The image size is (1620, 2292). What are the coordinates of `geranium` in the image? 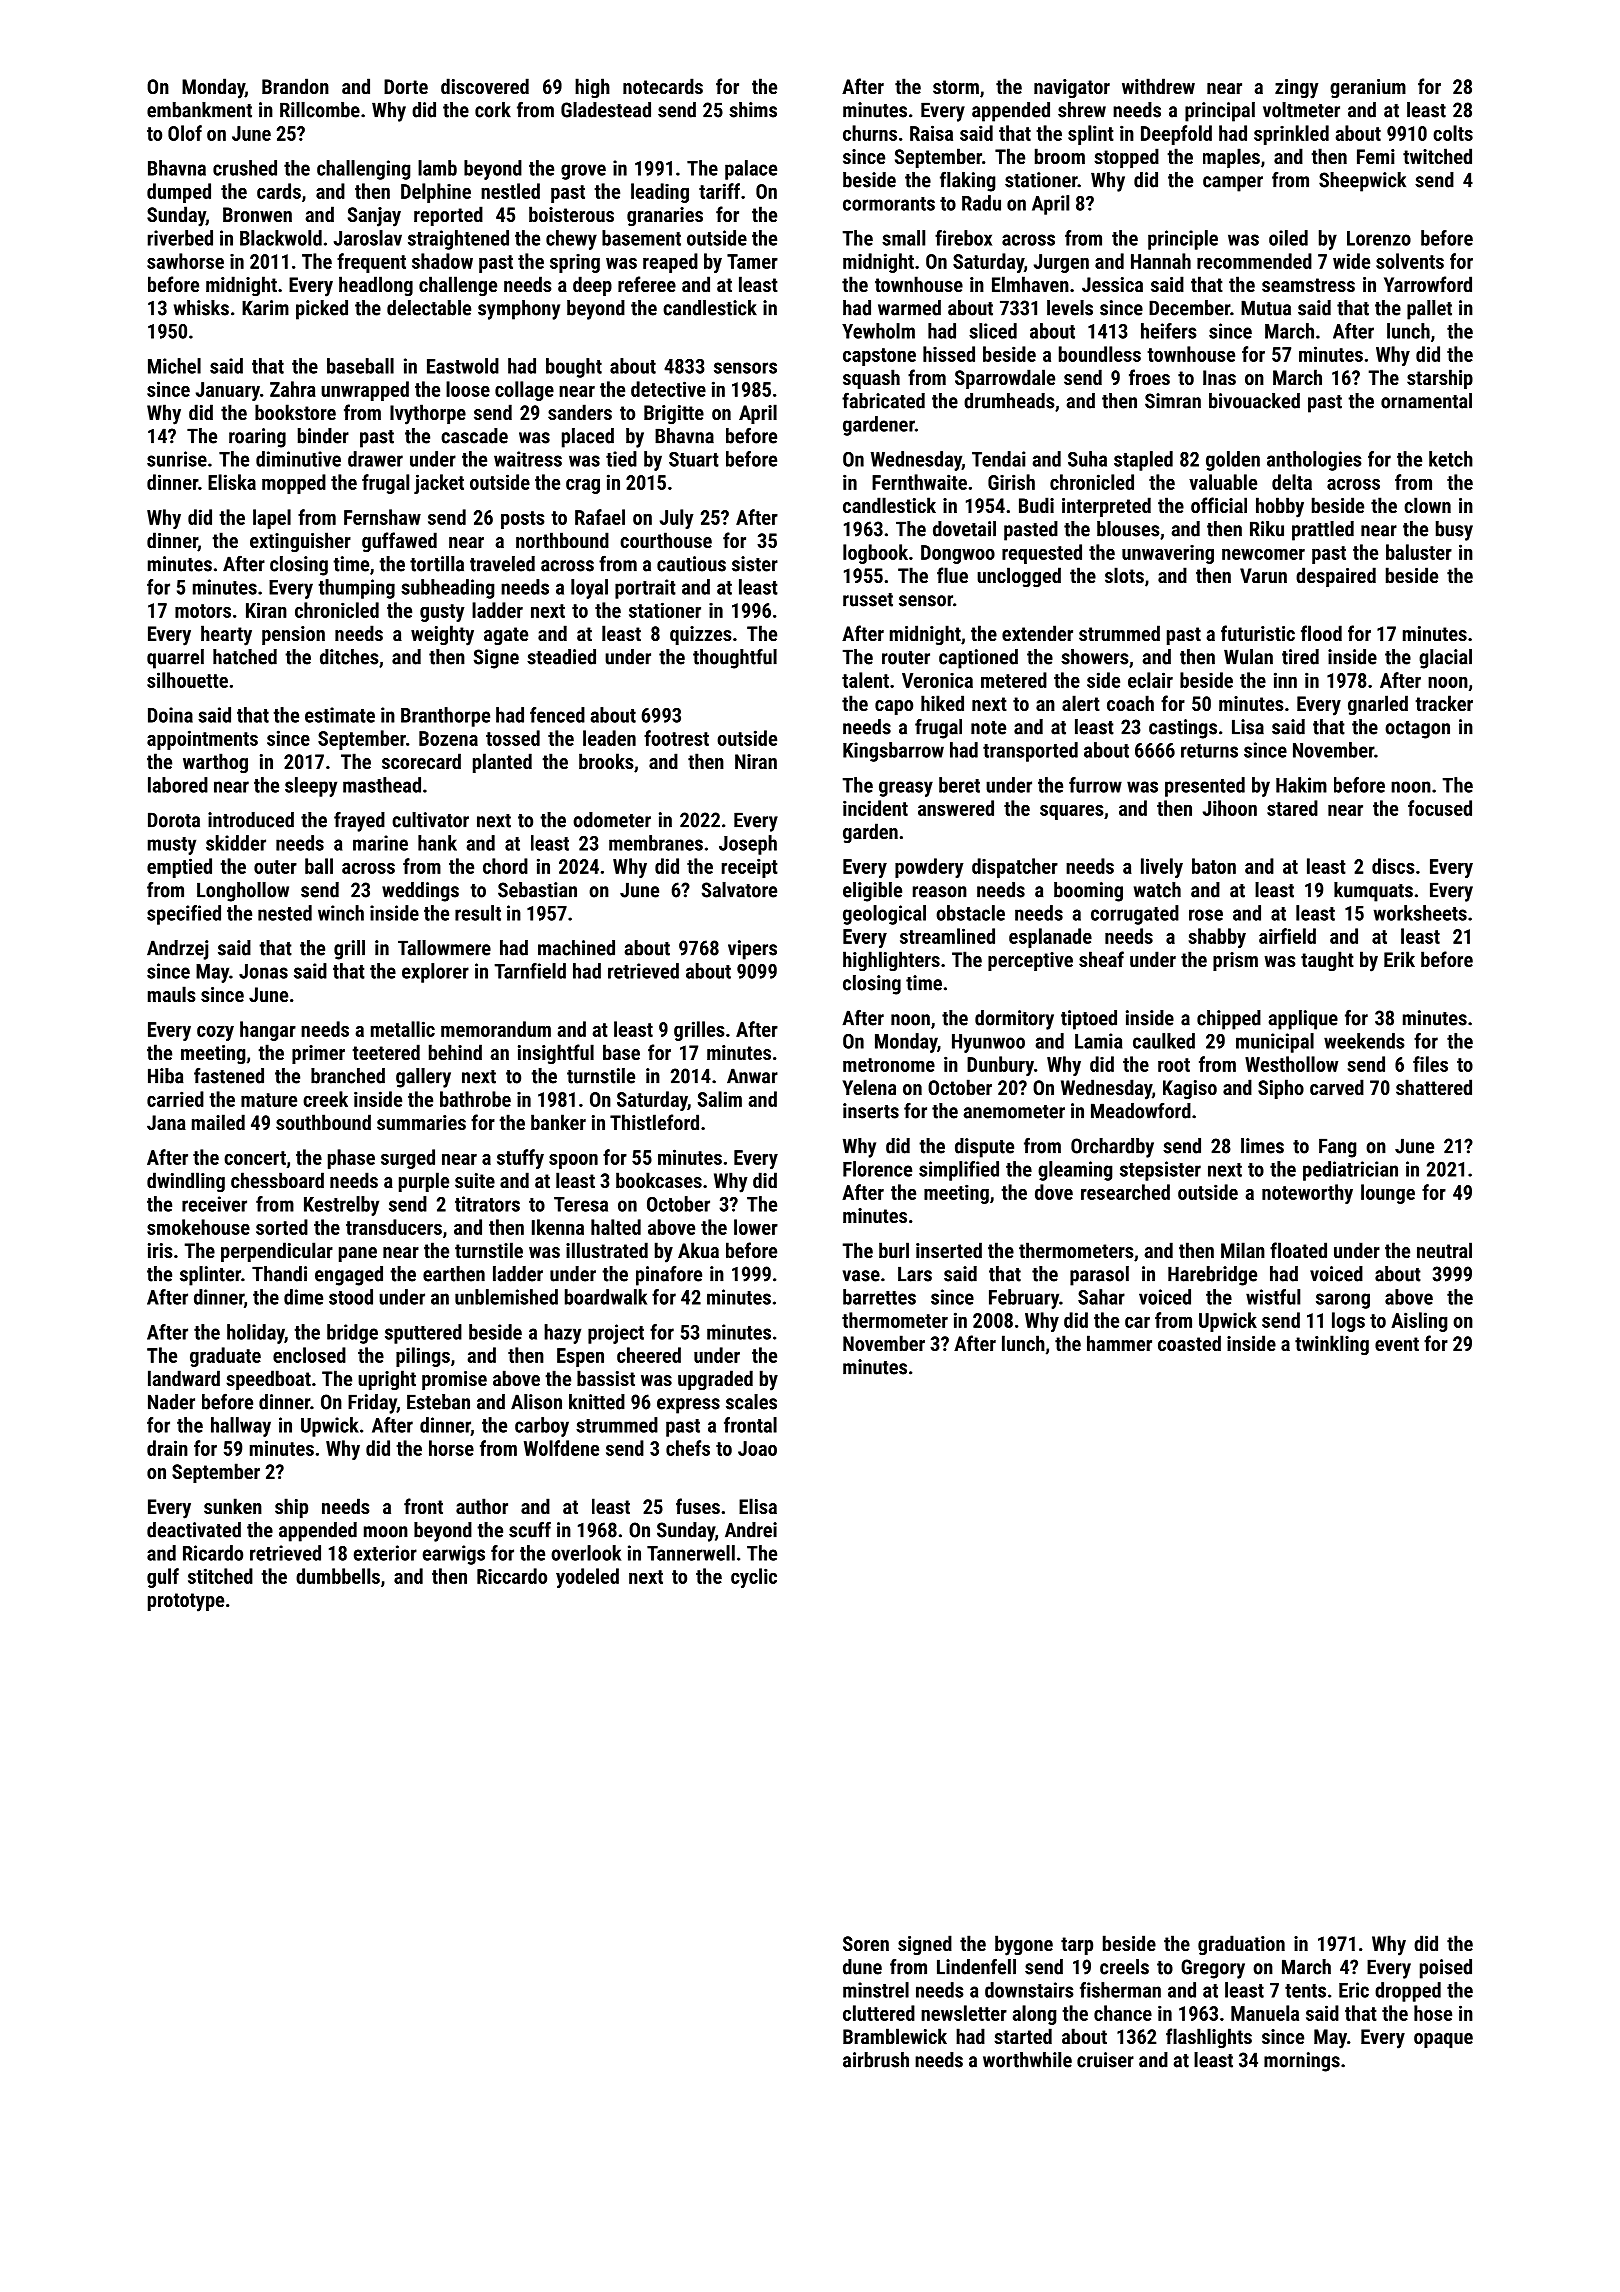 It's located at (1368, 88).
